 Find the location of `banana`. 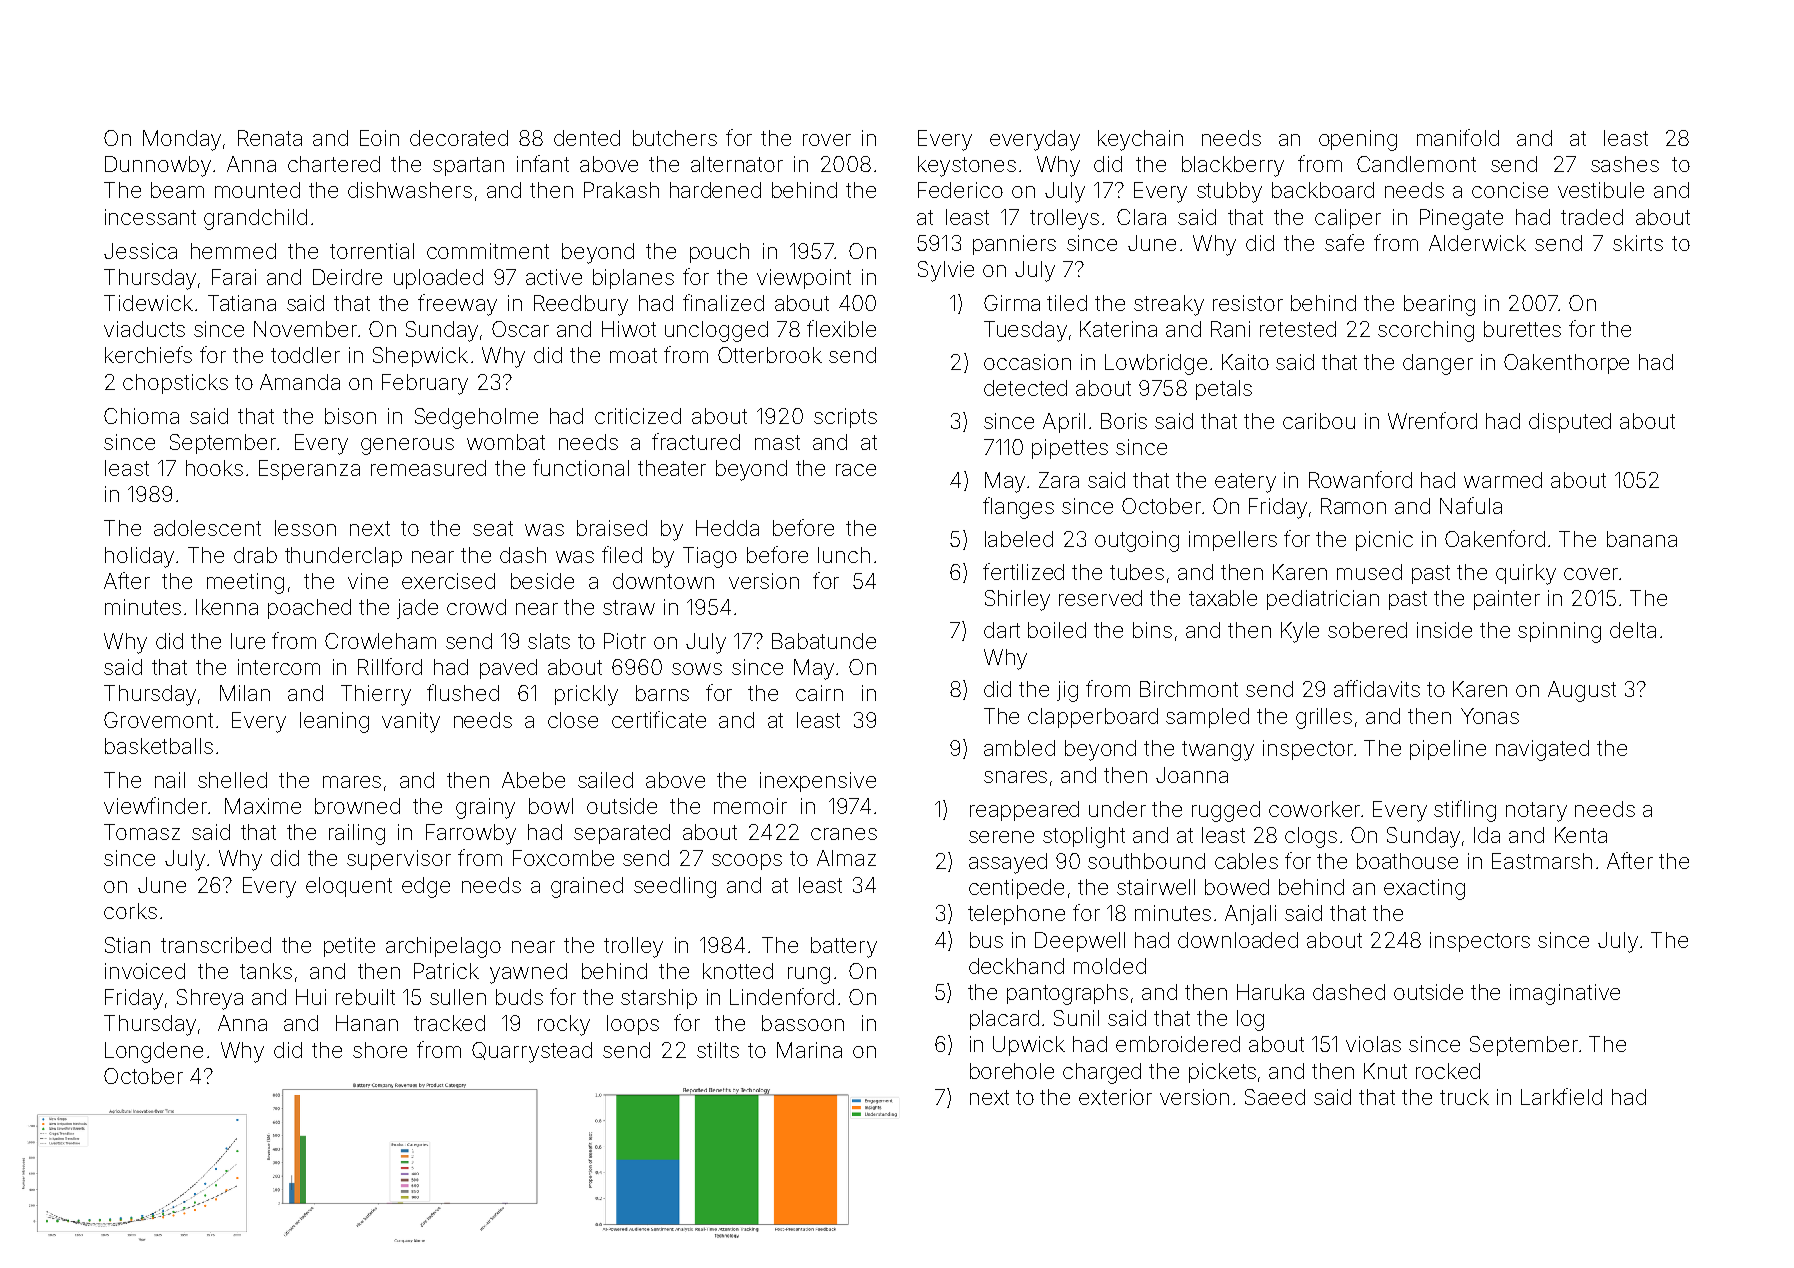

banana is located at coordinates (1642, 539).
